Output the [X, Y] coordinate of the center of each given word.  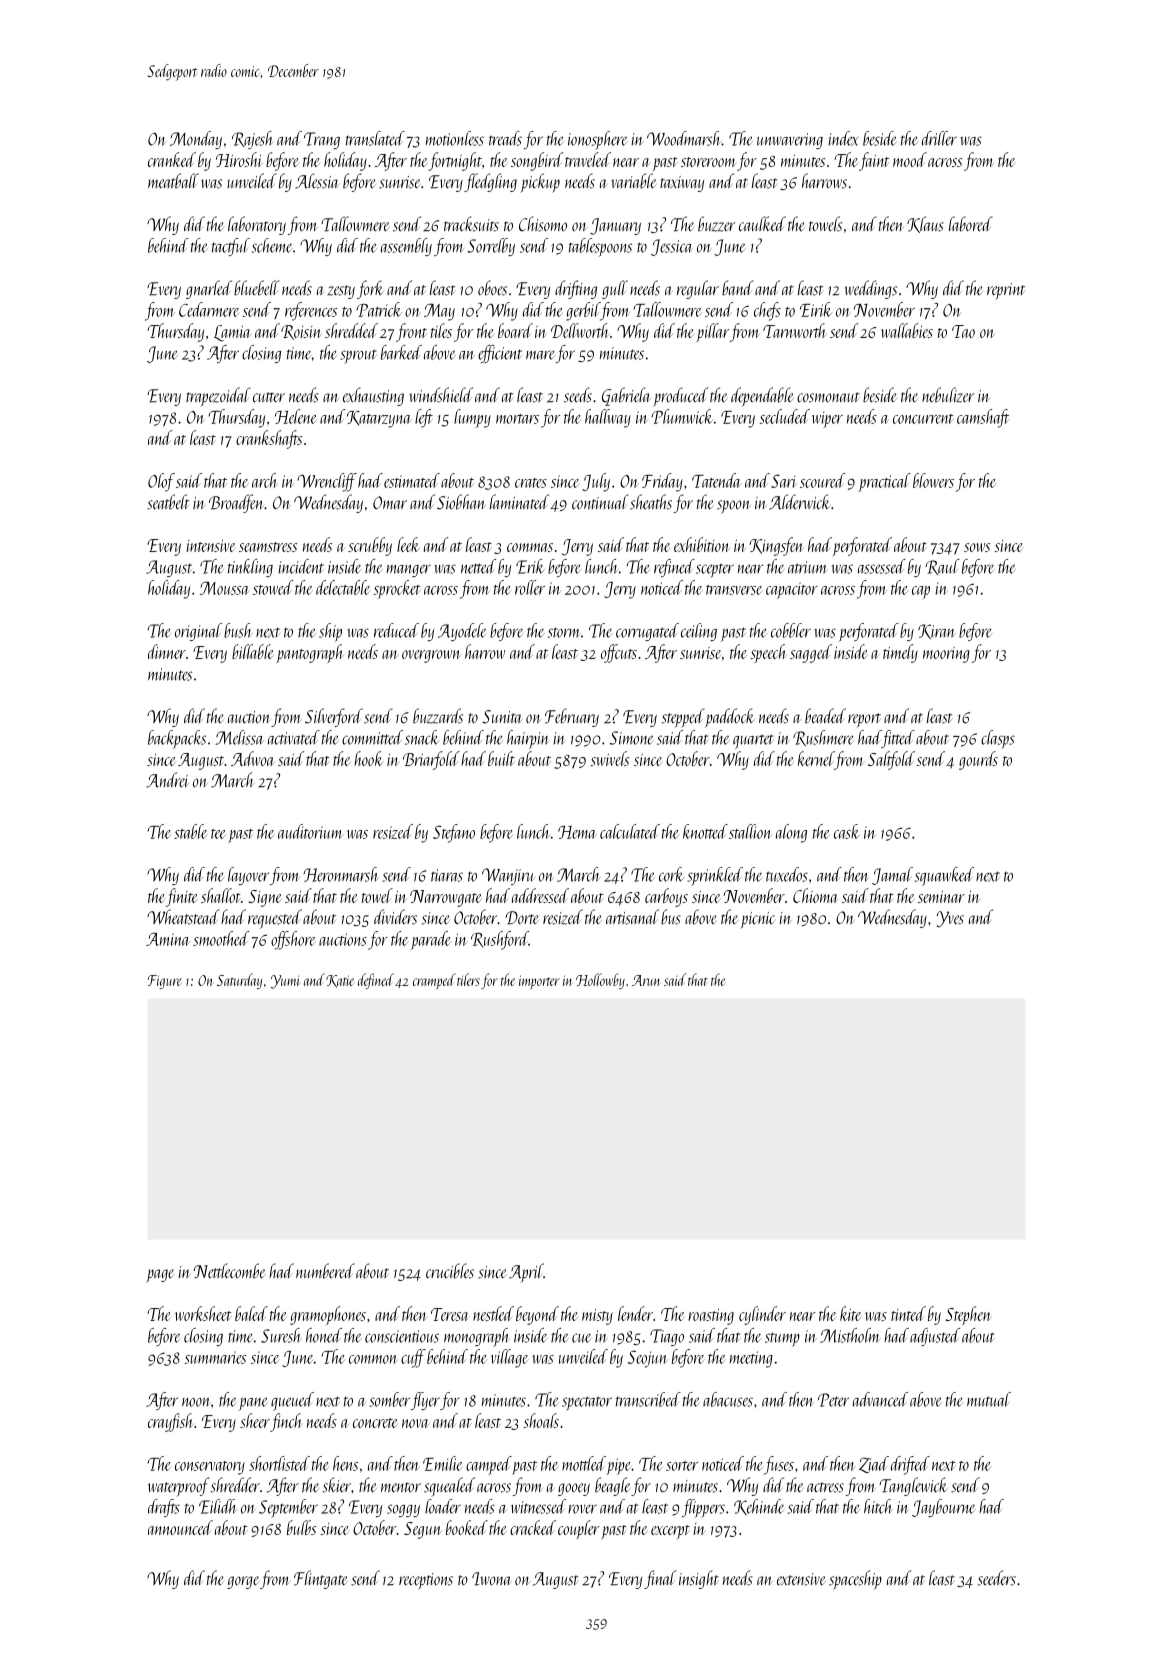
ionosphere [598, 140]
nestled [493, 1313]
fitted [898, 739]
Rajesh [253, 140]
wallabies [907, 330]
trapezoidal [218, 396]
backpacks [177, 739]
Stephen [968, 1315]
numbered [325, 1271]
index [843, 138]
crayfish [170, 1422]
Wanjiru [507, 876]
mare [540, 355]
